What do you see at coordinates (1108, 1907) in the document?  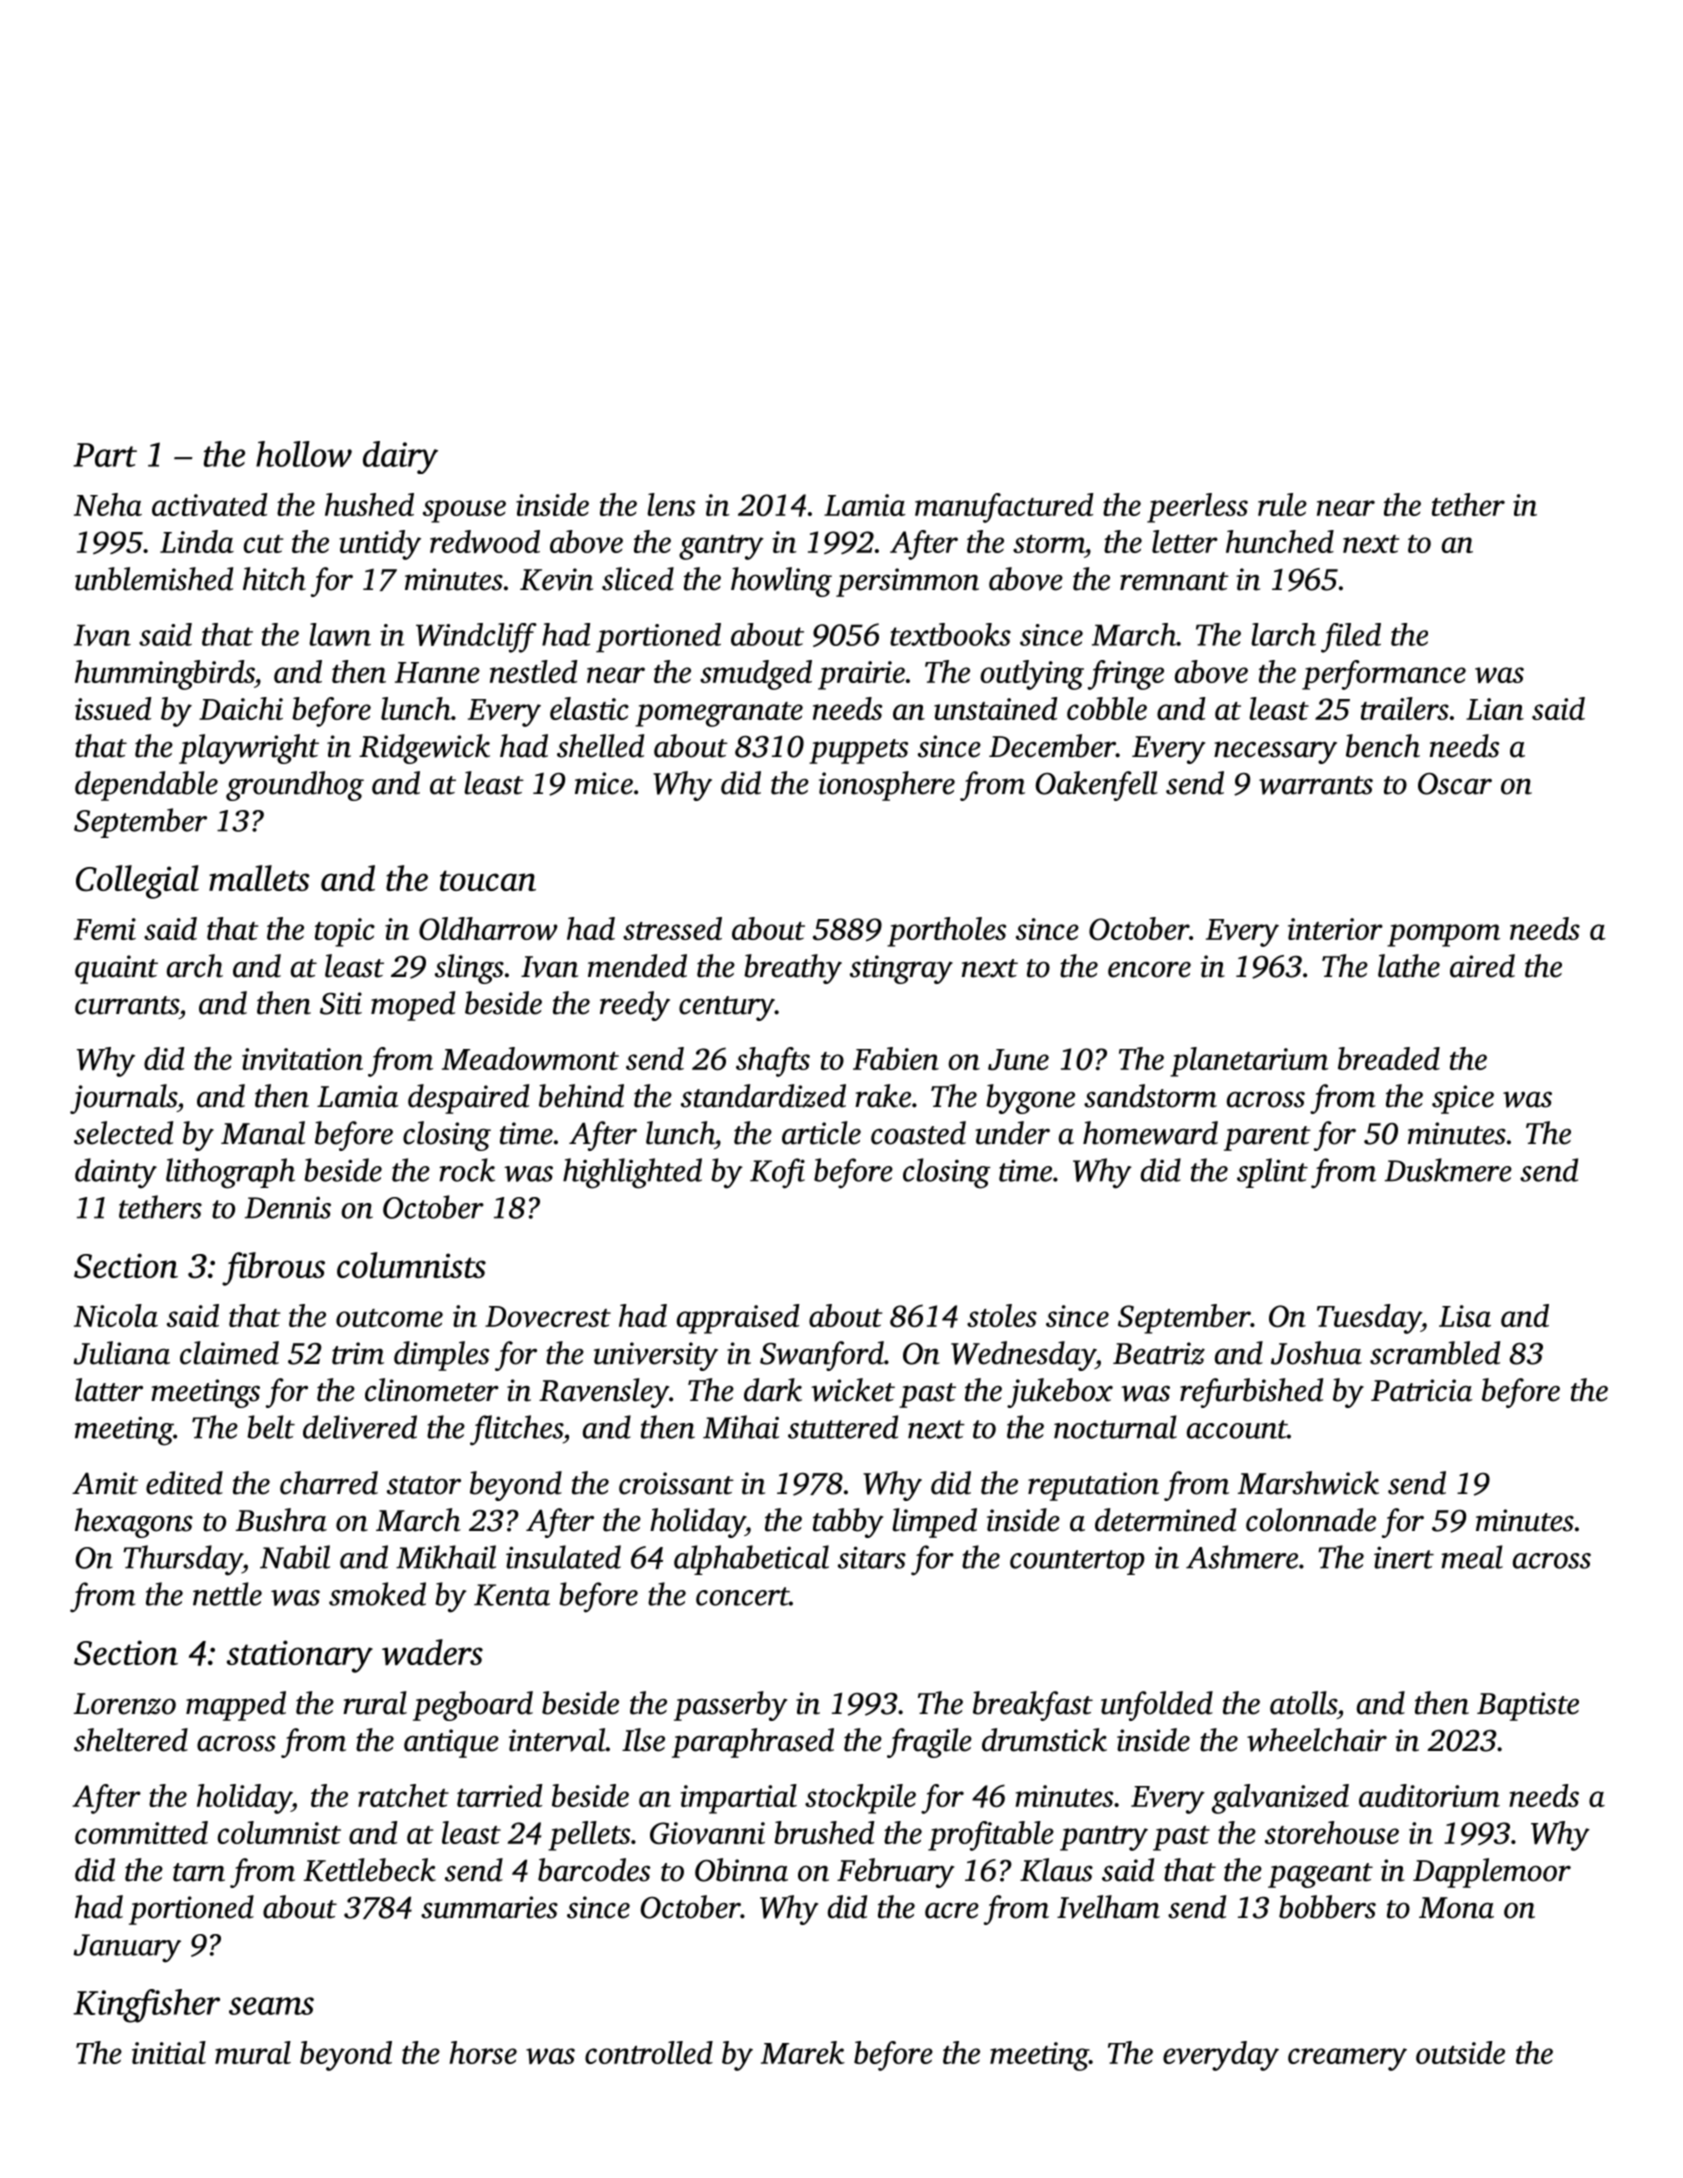 I see `Ivelham` at bounding box center [1108, 1907].
